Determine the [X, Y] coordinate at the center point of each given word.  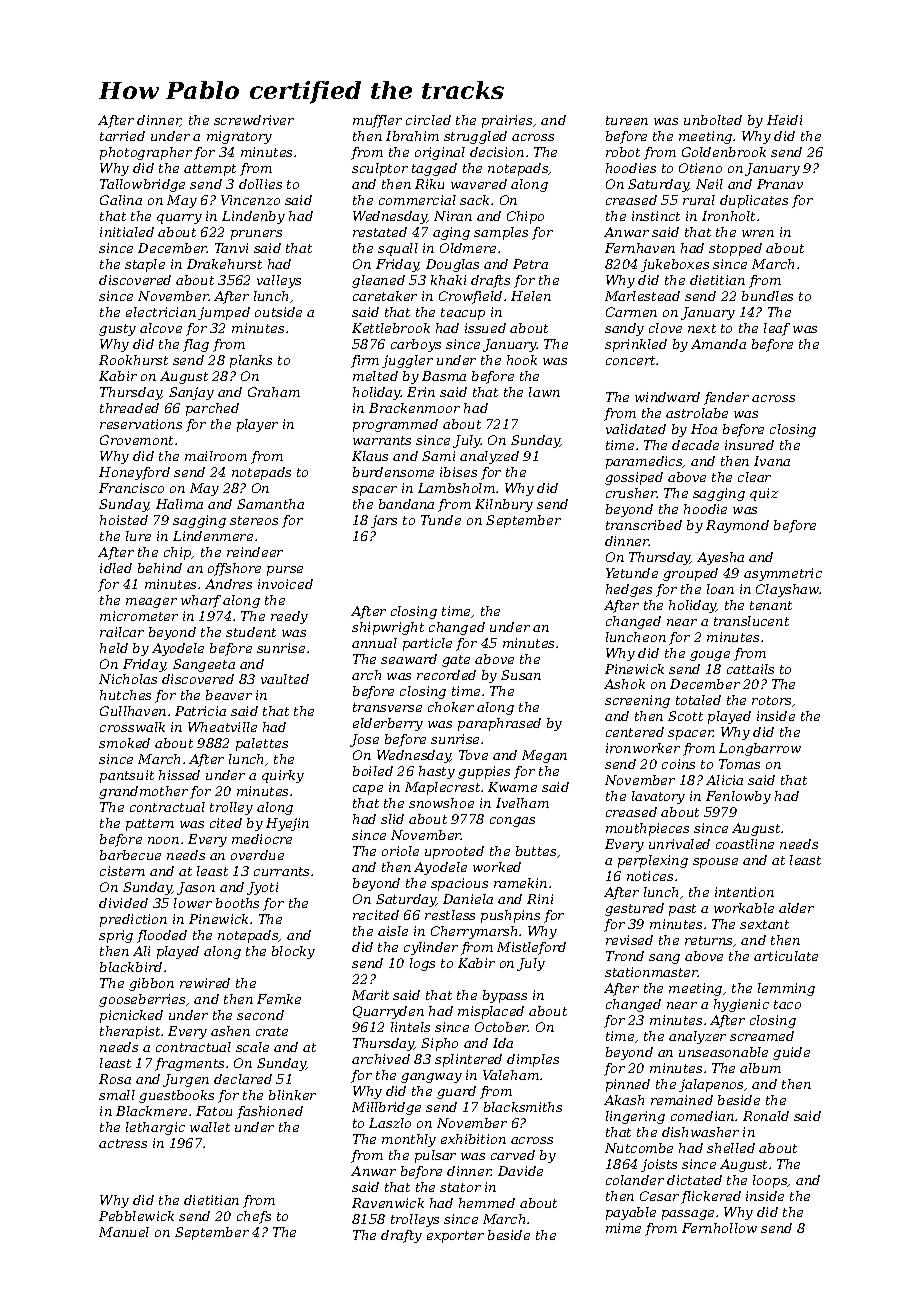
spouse [715, 863]
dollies [260, 184]
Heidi [784, 120]
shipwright [388, 628]
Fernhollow [719, 1228]
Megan [544, 756]
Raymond [737, 526]
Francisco [131, 488]
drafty [401, 1236]
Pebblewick [136, 1216]
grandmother [143, 792]
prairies [507, 121]
